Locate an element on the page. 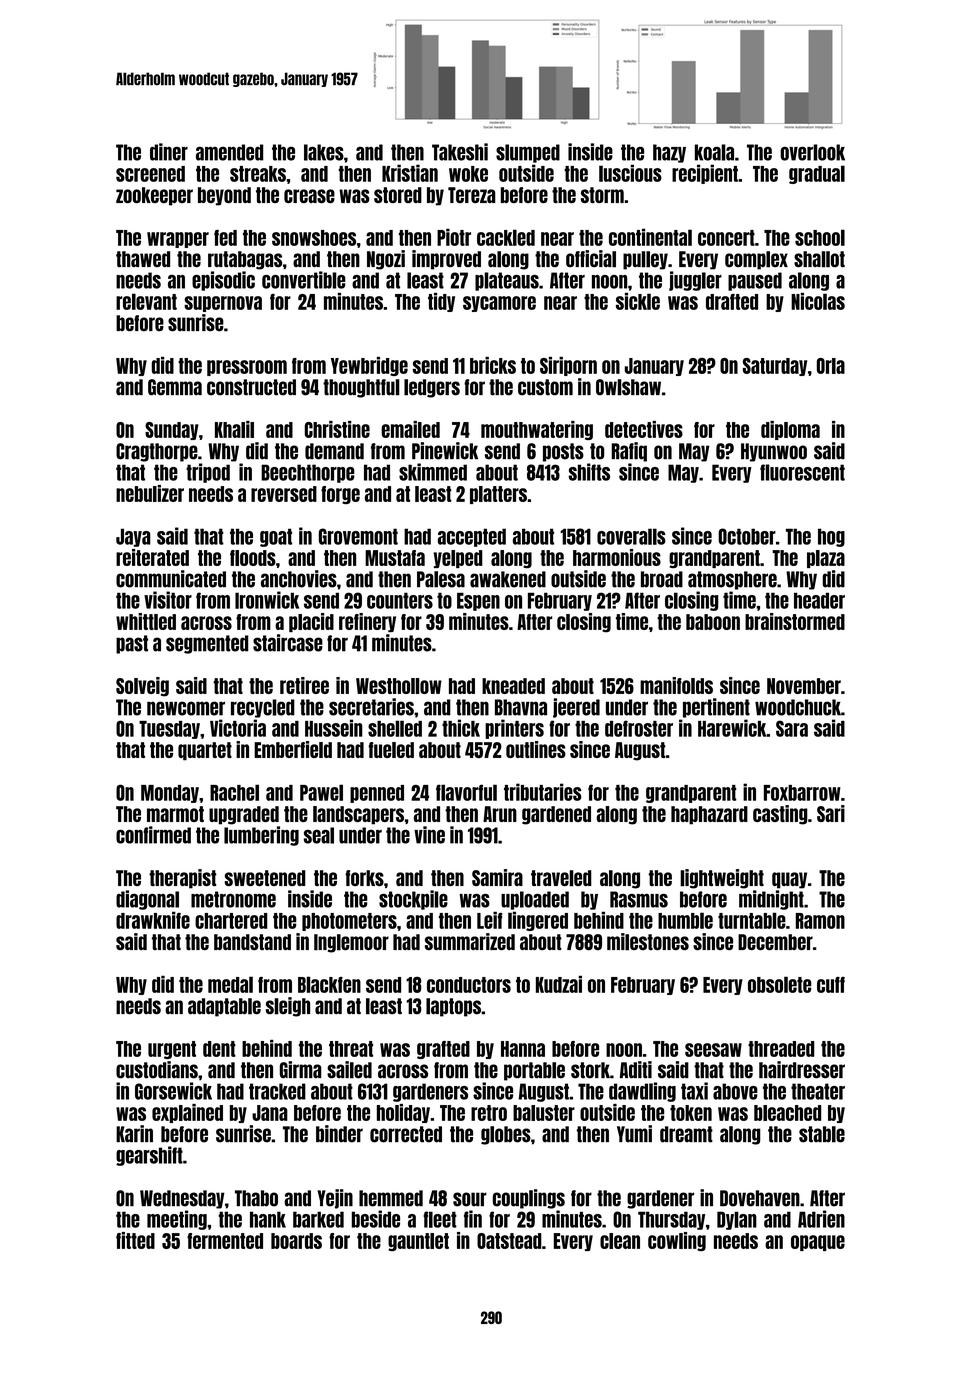 The width and height of the image is (961, 1391). lakes is located at coordinates (324, 152).
